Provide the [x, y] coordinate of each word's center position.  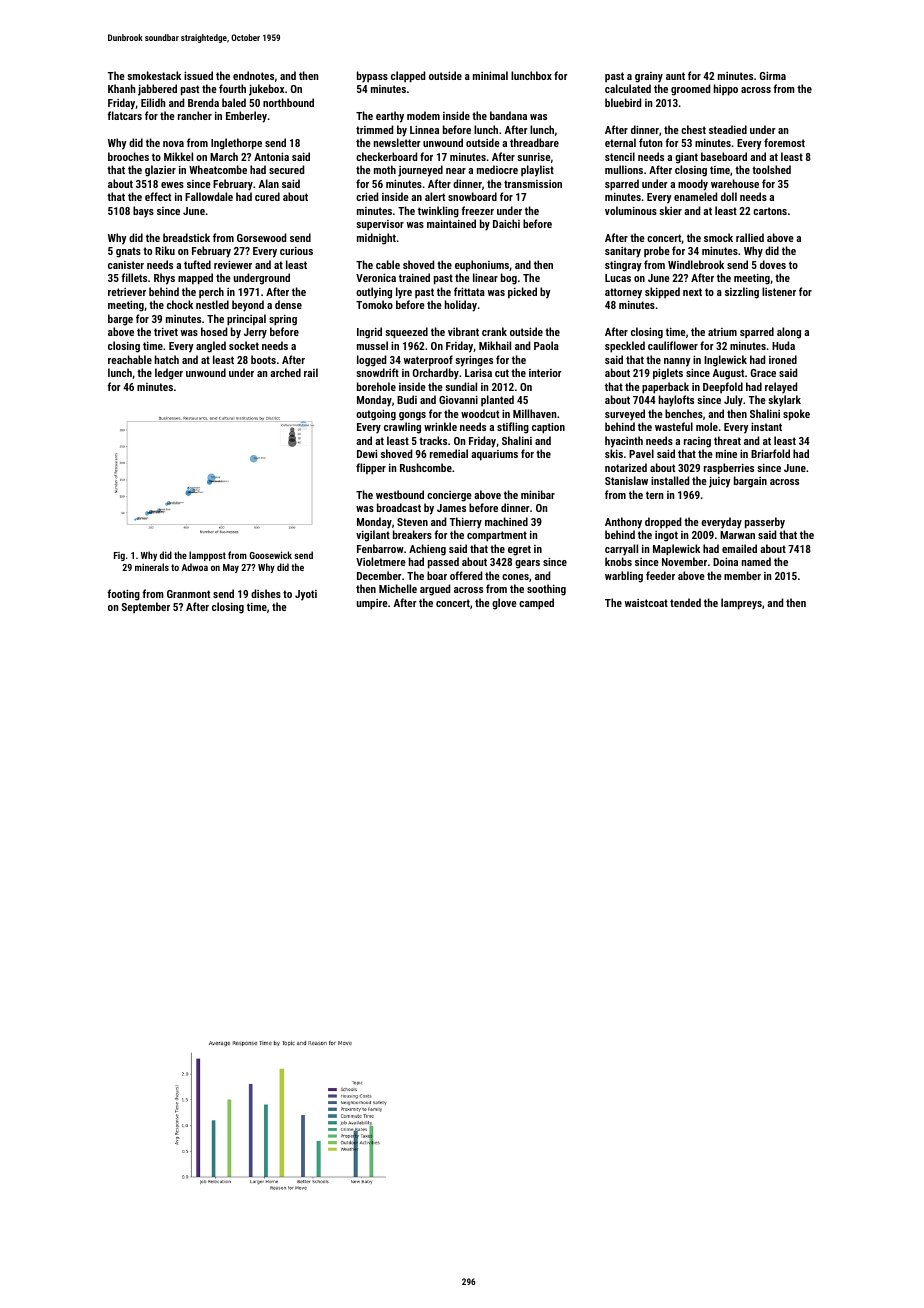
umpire [372, 604]
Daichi [506, 223]
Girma [773, 75]
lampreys [741, 604]
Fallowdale [209, 196]
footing [123, 595]
